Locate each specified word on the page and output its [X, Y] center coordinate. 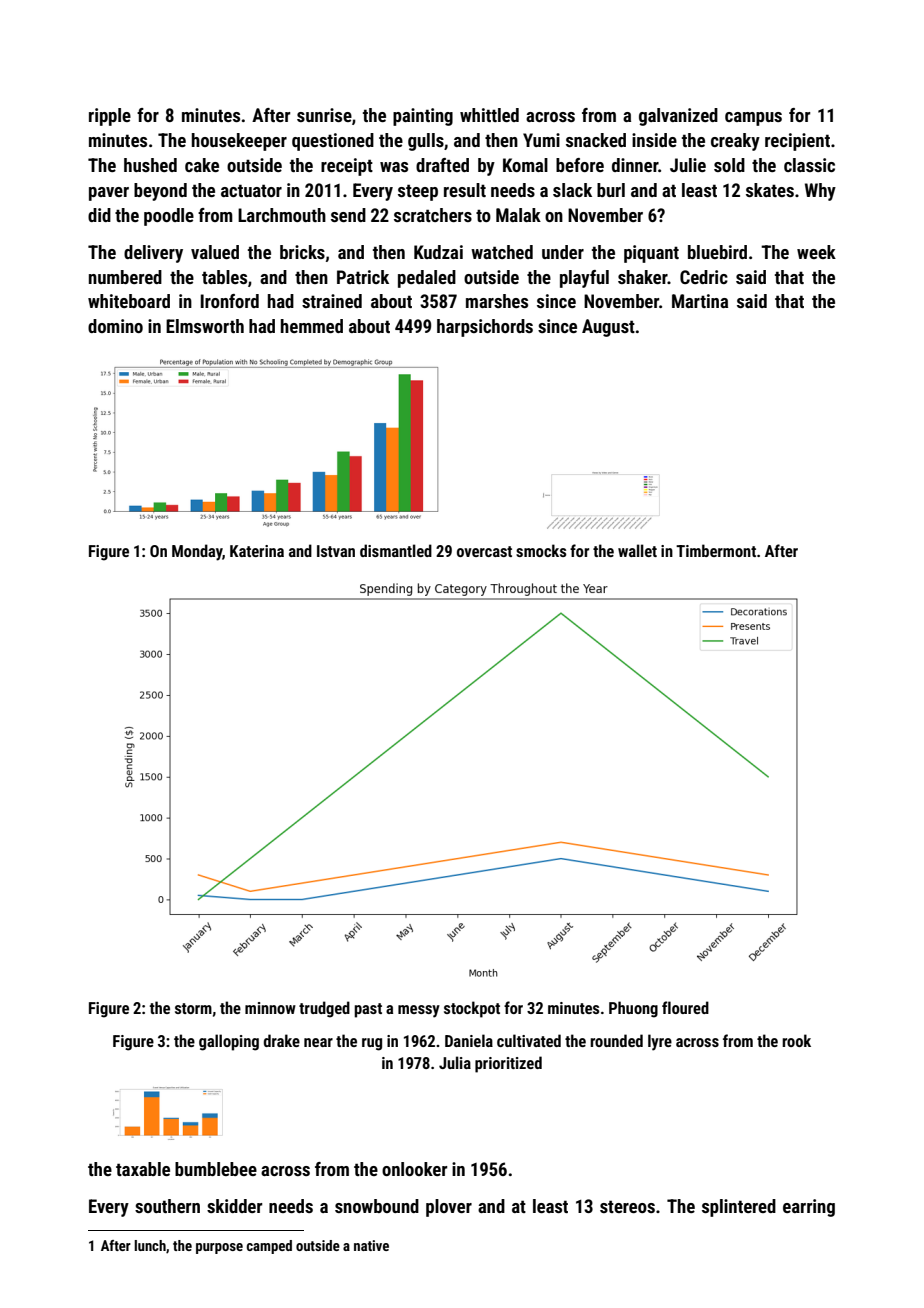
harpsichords [485, 328]
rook [796, 1040]
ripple [110, 117]
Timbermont [716, 550]
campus [753, 119]
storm [193, 1008]
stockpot [472, 1009]
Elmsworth [205, 326]
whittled [489, 115]
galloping [229, 1042]
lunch [150, 1245]
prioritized [508, 1064]
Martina [700, 301]
